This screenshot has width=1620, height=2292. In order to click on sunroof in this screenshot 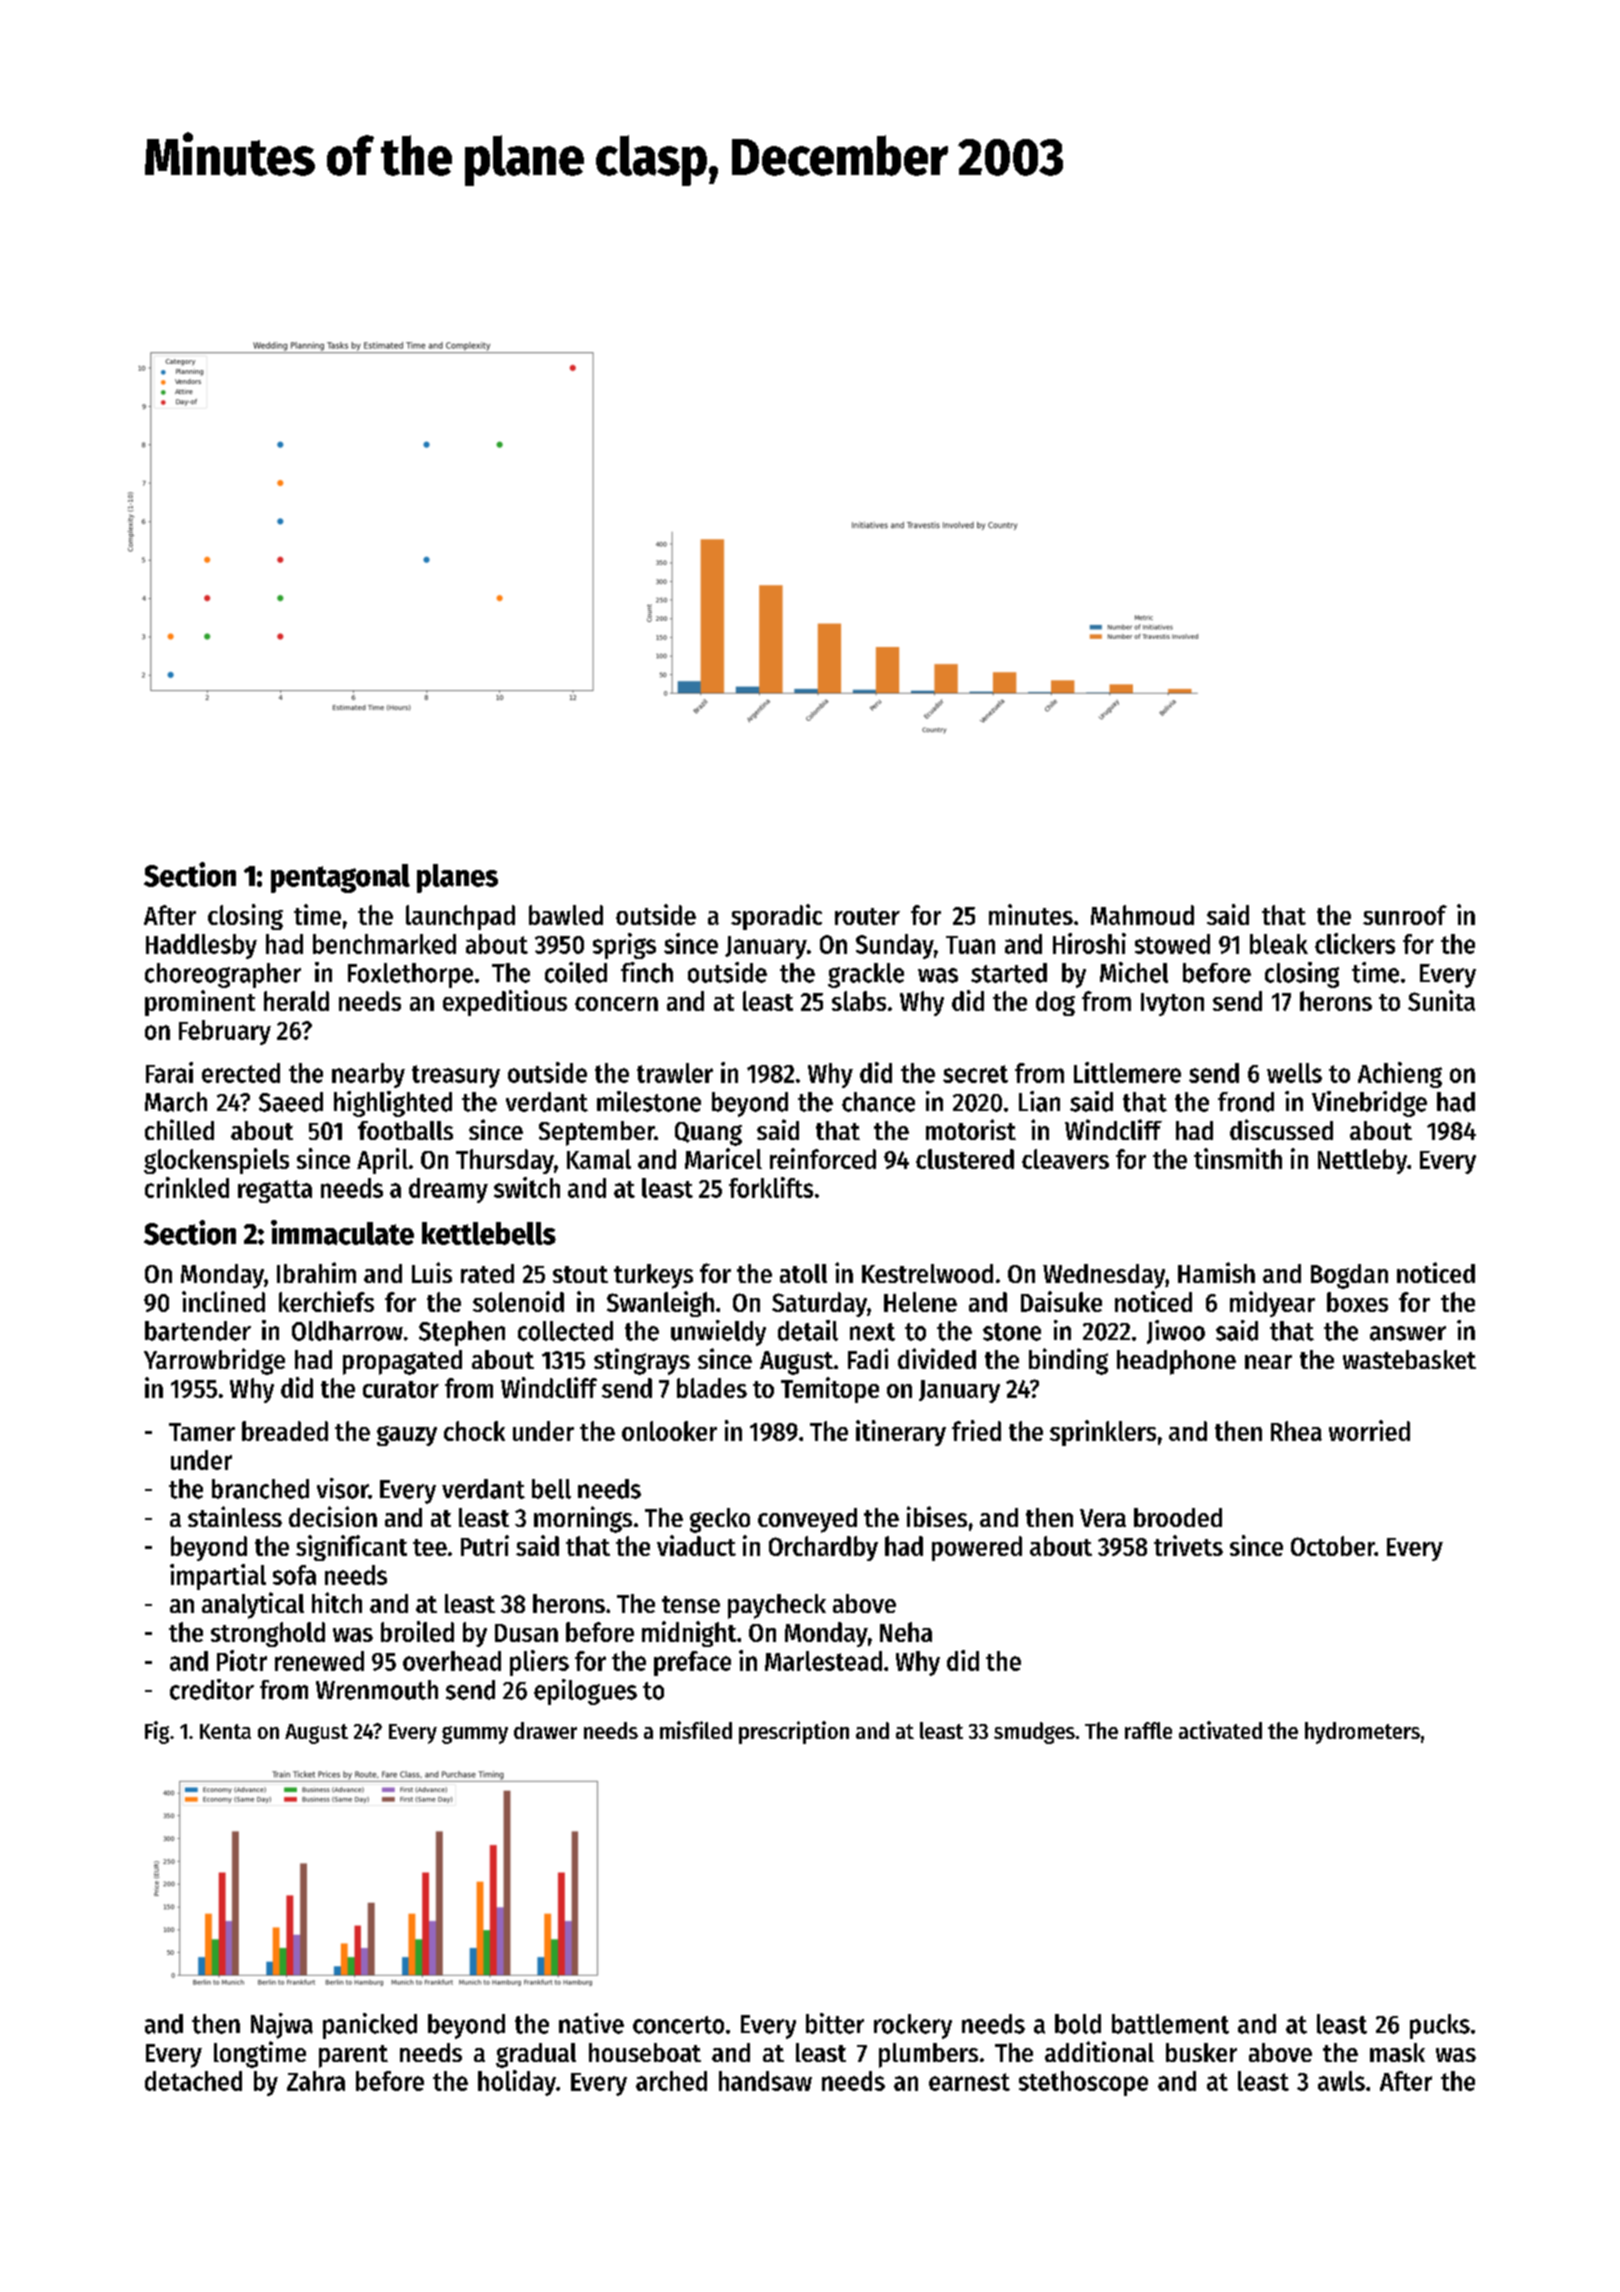, I will do `click(1405, 915)`.
